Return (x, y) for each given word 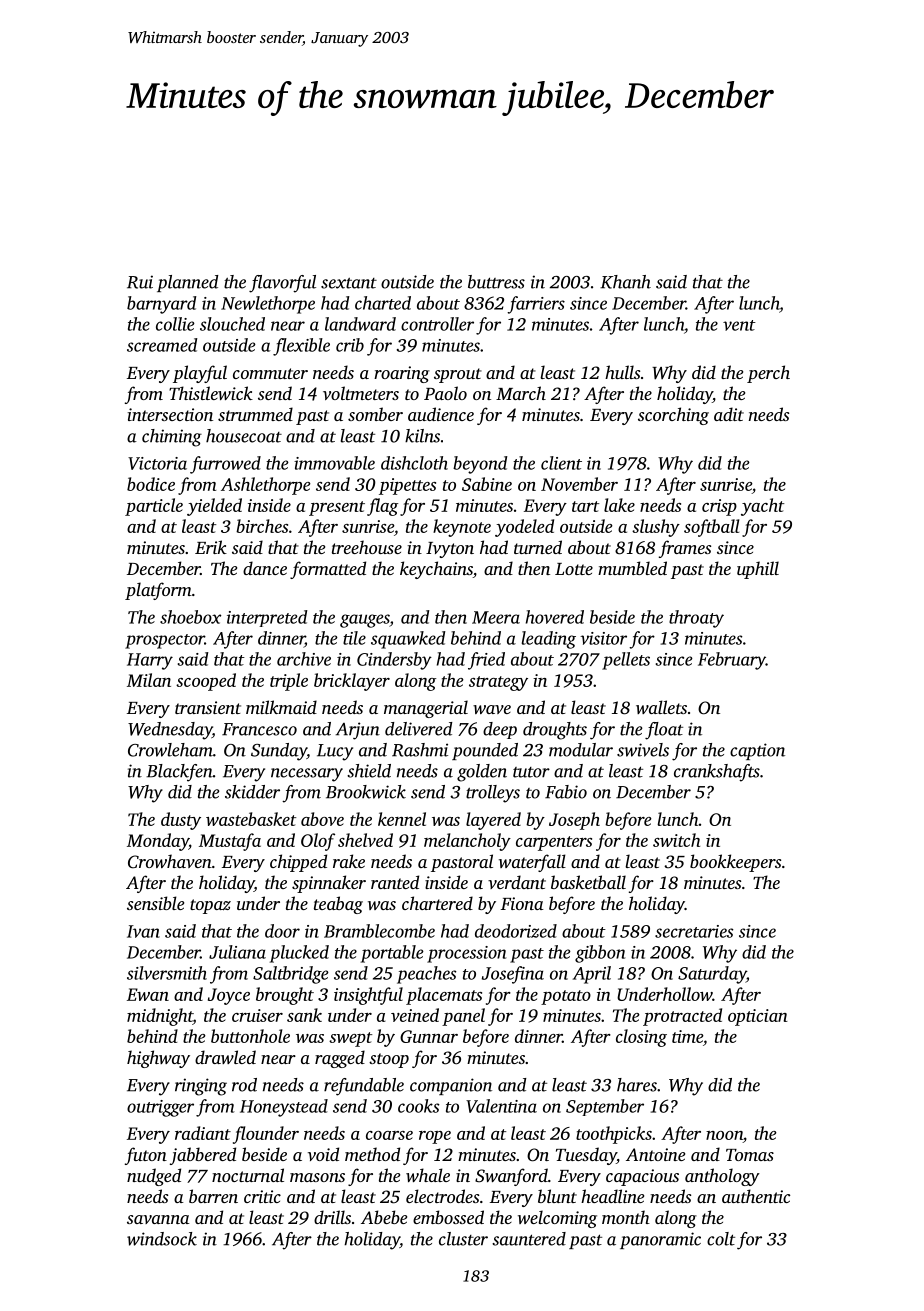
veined (415, 1015)
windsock (162, 1239)
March (521, 393)
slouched (232, 324)
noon (724, 1137)
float (664, 731)
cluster (463, 1239)
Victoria (157, 463)
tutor (531, 772)
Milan (149, 680)
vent (739, 325)
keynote (462, 528)
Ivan (143, 931)
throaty (696, 619)
